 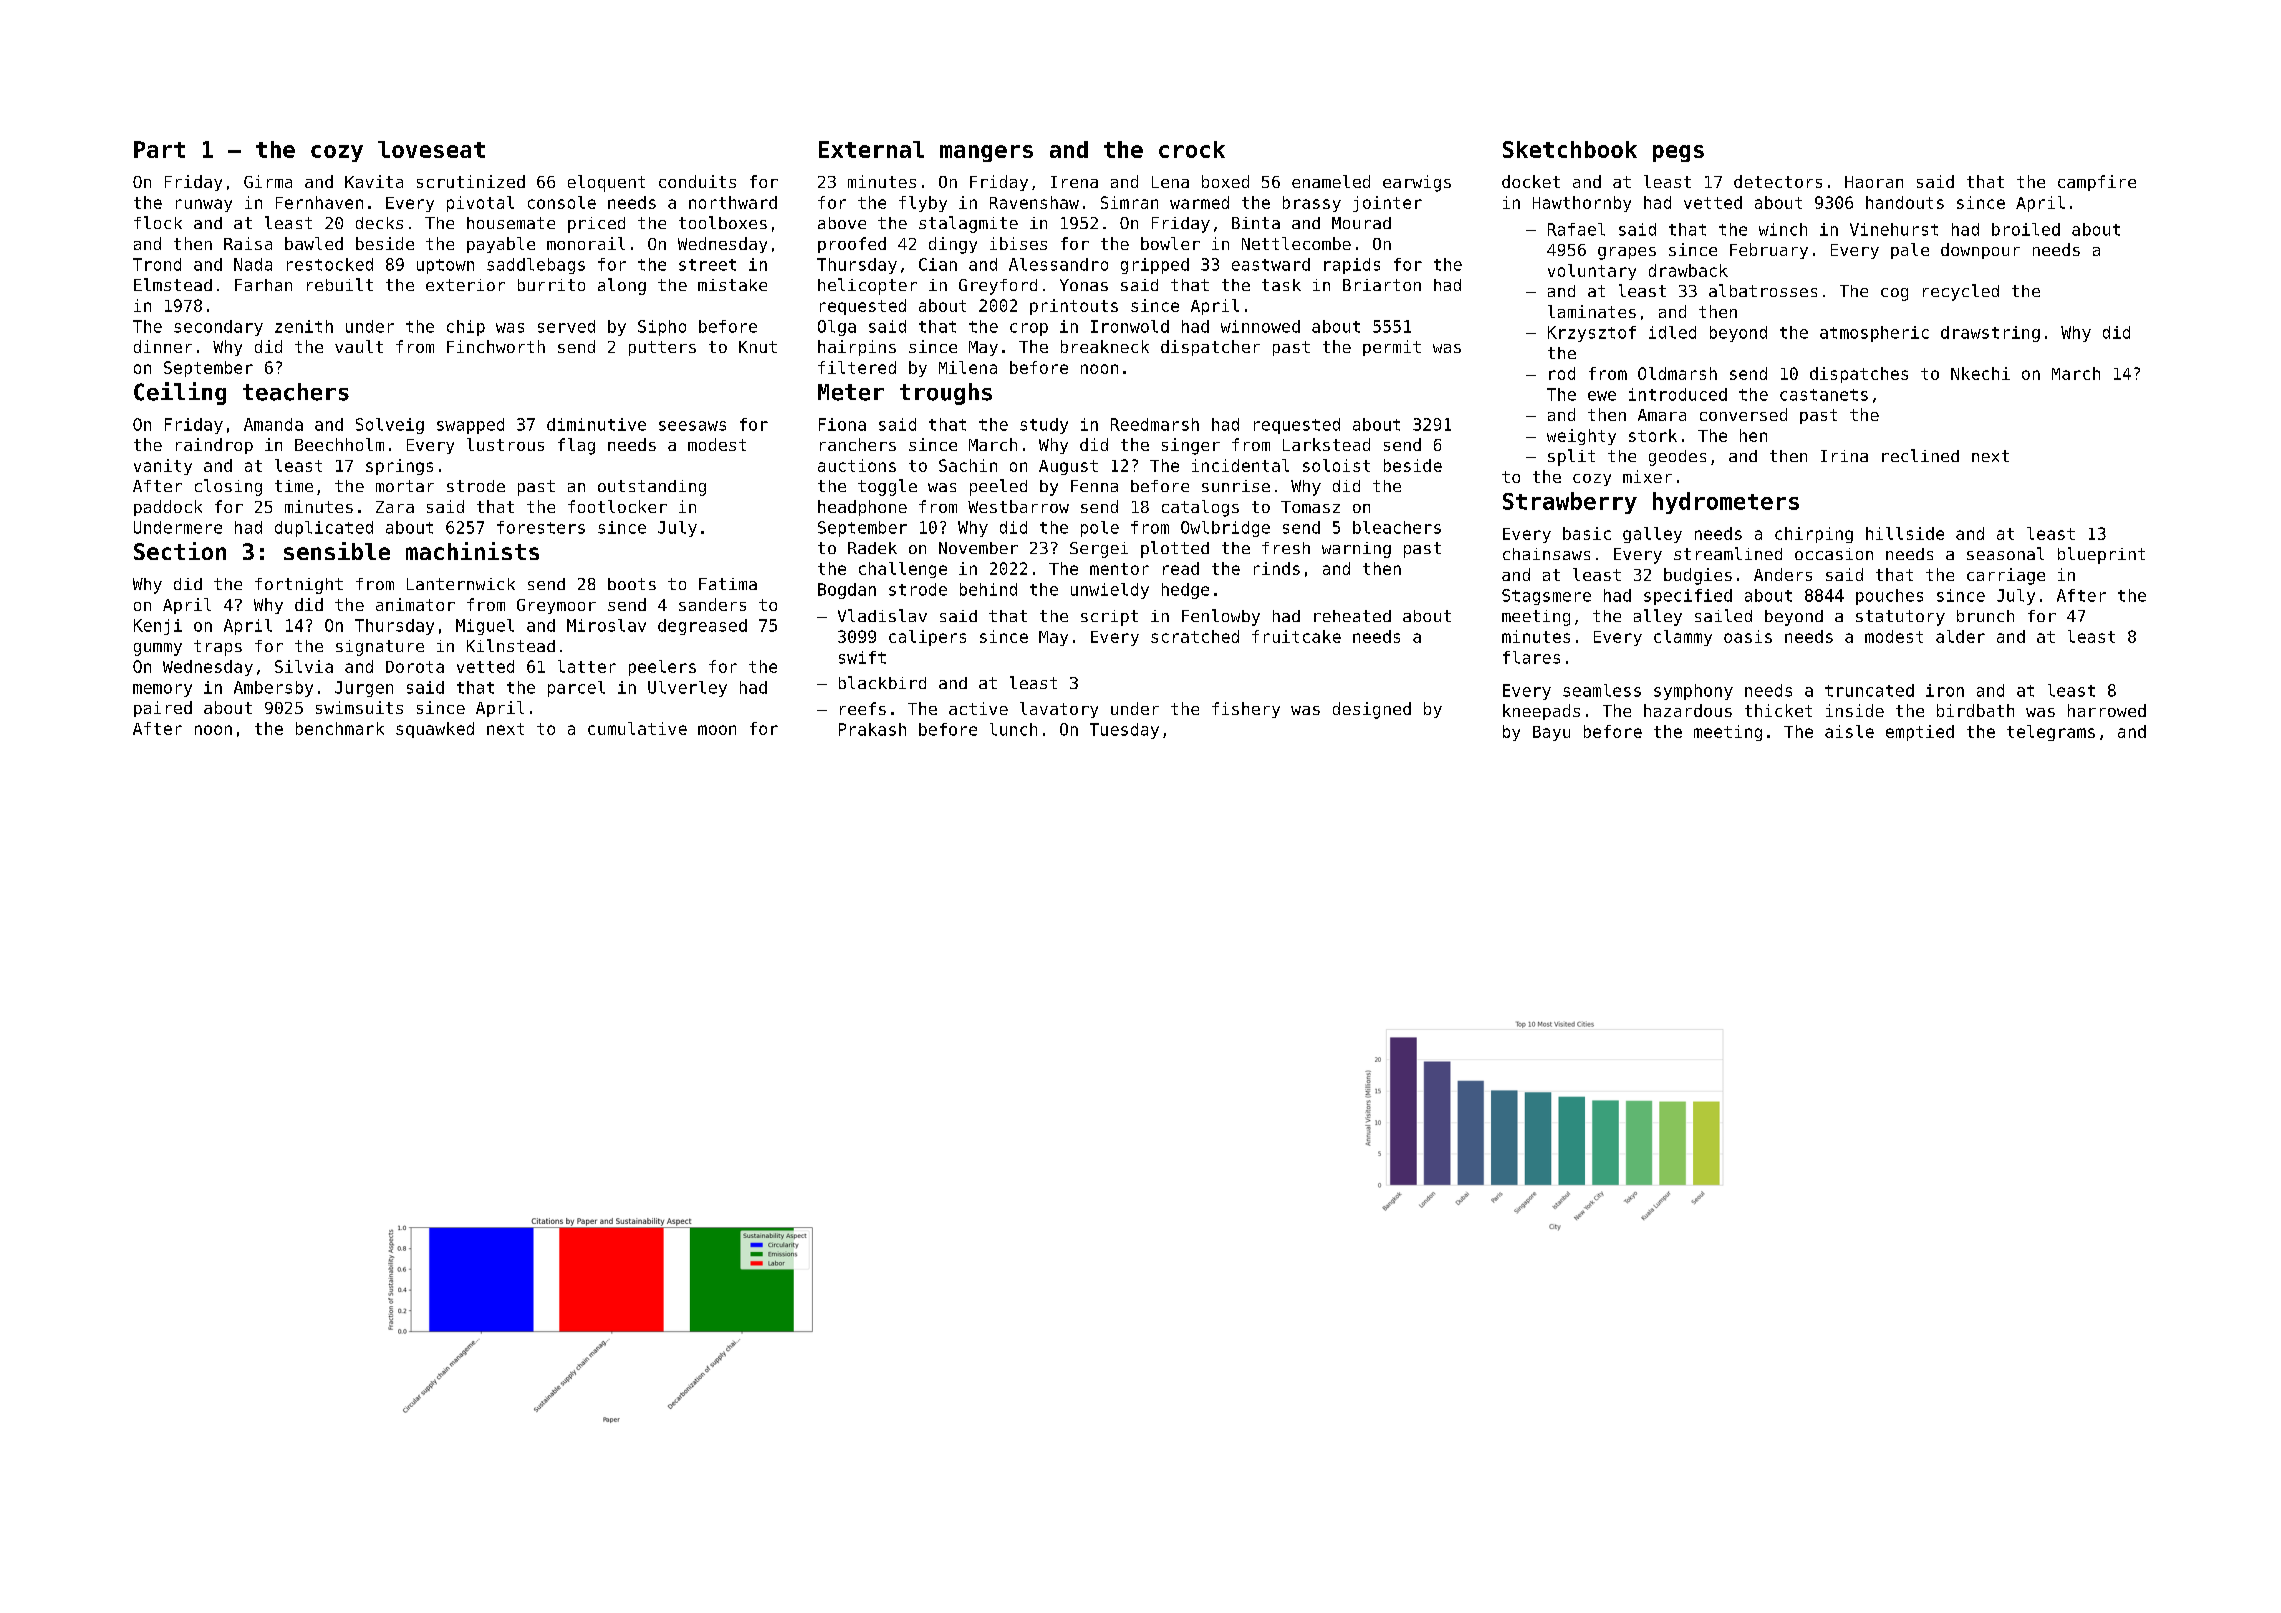 I want to click on payable, so click(x=501, y=245).
